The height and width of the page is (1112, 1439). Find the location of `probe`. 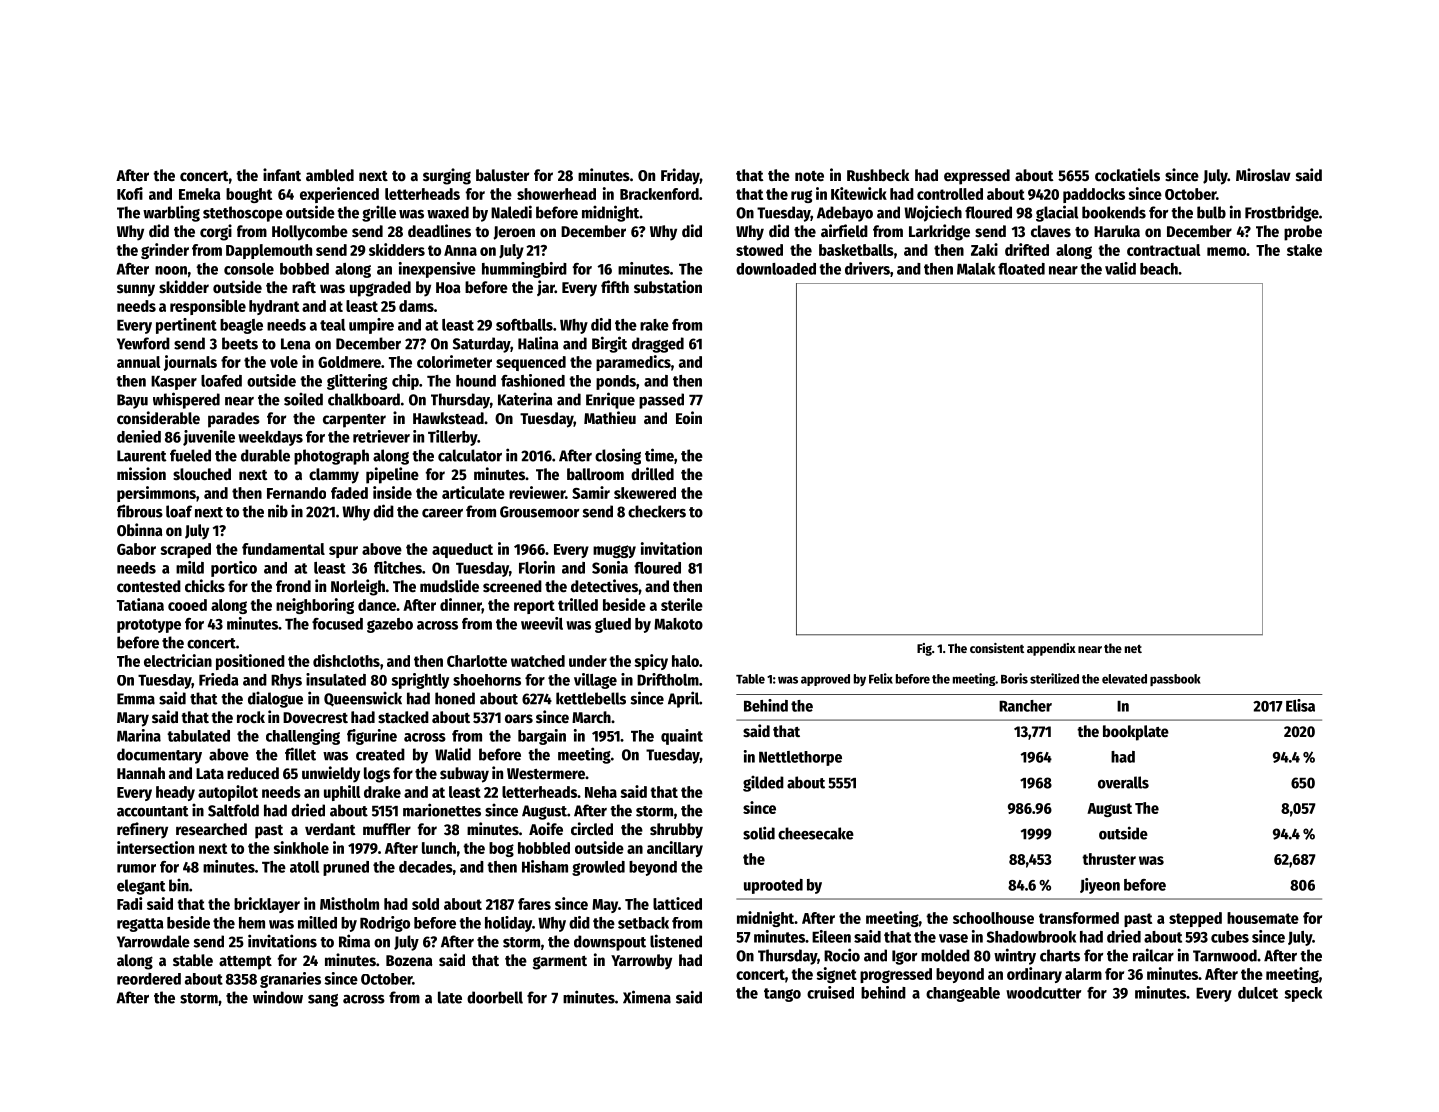

probe is located at coordinates (1303, 233).
